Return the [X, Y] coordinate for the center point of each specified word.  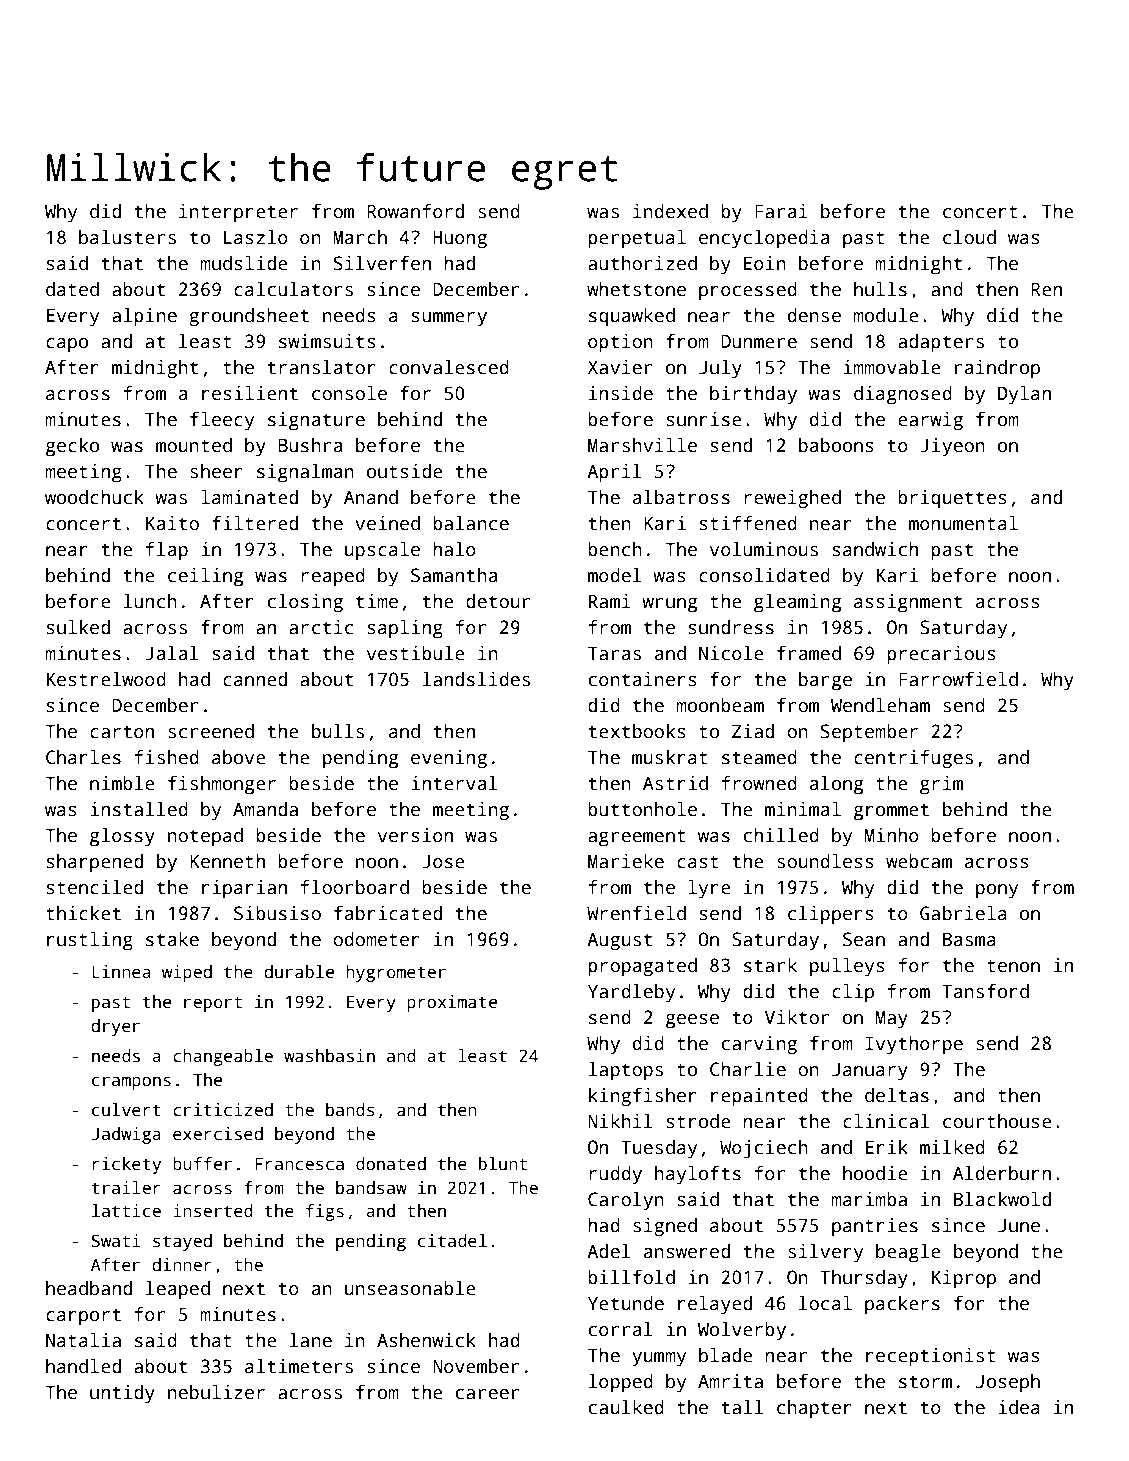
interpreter [238, 213]
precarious [941, 655]
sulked [78, 627]
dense [814, 315]
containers [643, 679]
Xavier [620, 367]
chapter [814, 1409]
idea [1019, 1407]
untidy [122, 1394]
